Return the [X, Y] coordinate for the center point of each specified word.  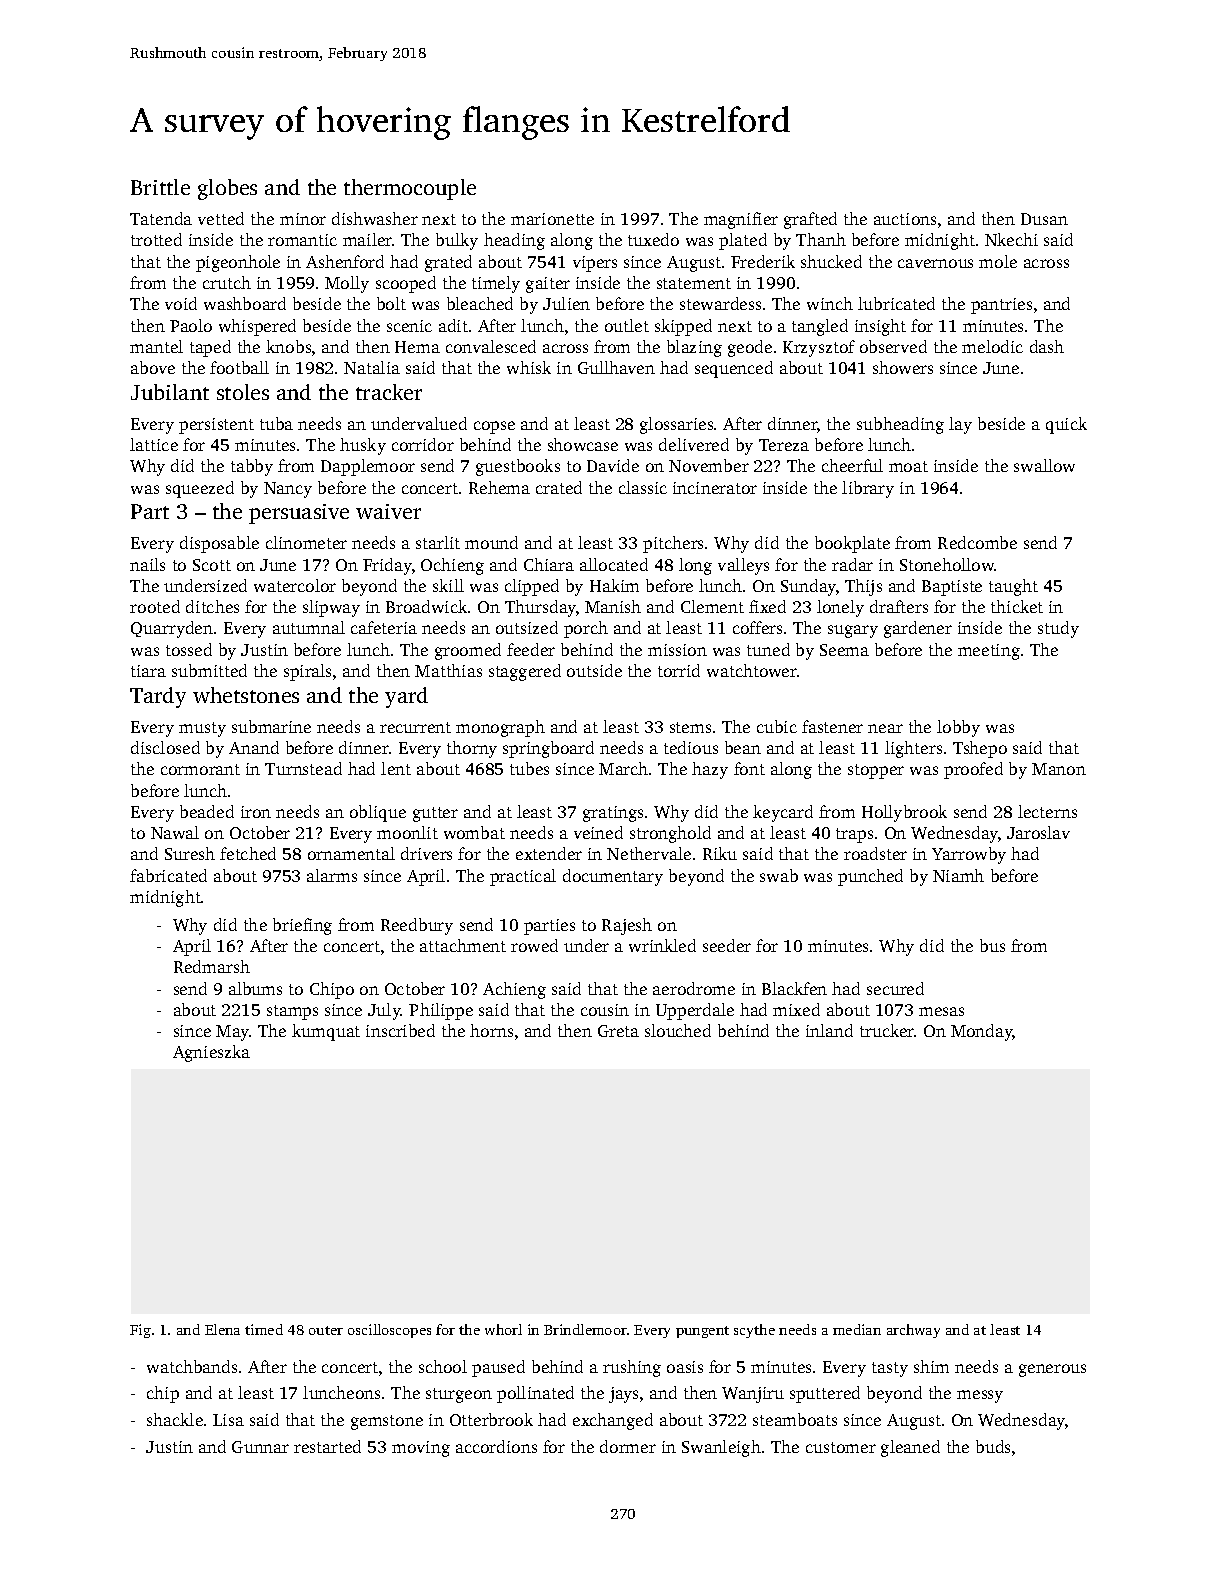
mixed [796, 1009]
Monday [982, 1032]
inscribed [400, 1030]
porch [586, 629]
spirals [307, 672]
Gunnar [260, 1447]
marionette [552, 219]
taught [1013, 587]
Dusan [1044, 219]
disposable [219, 544]
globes [227, 189]
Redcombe [977, 542]
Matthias [448, 670]
